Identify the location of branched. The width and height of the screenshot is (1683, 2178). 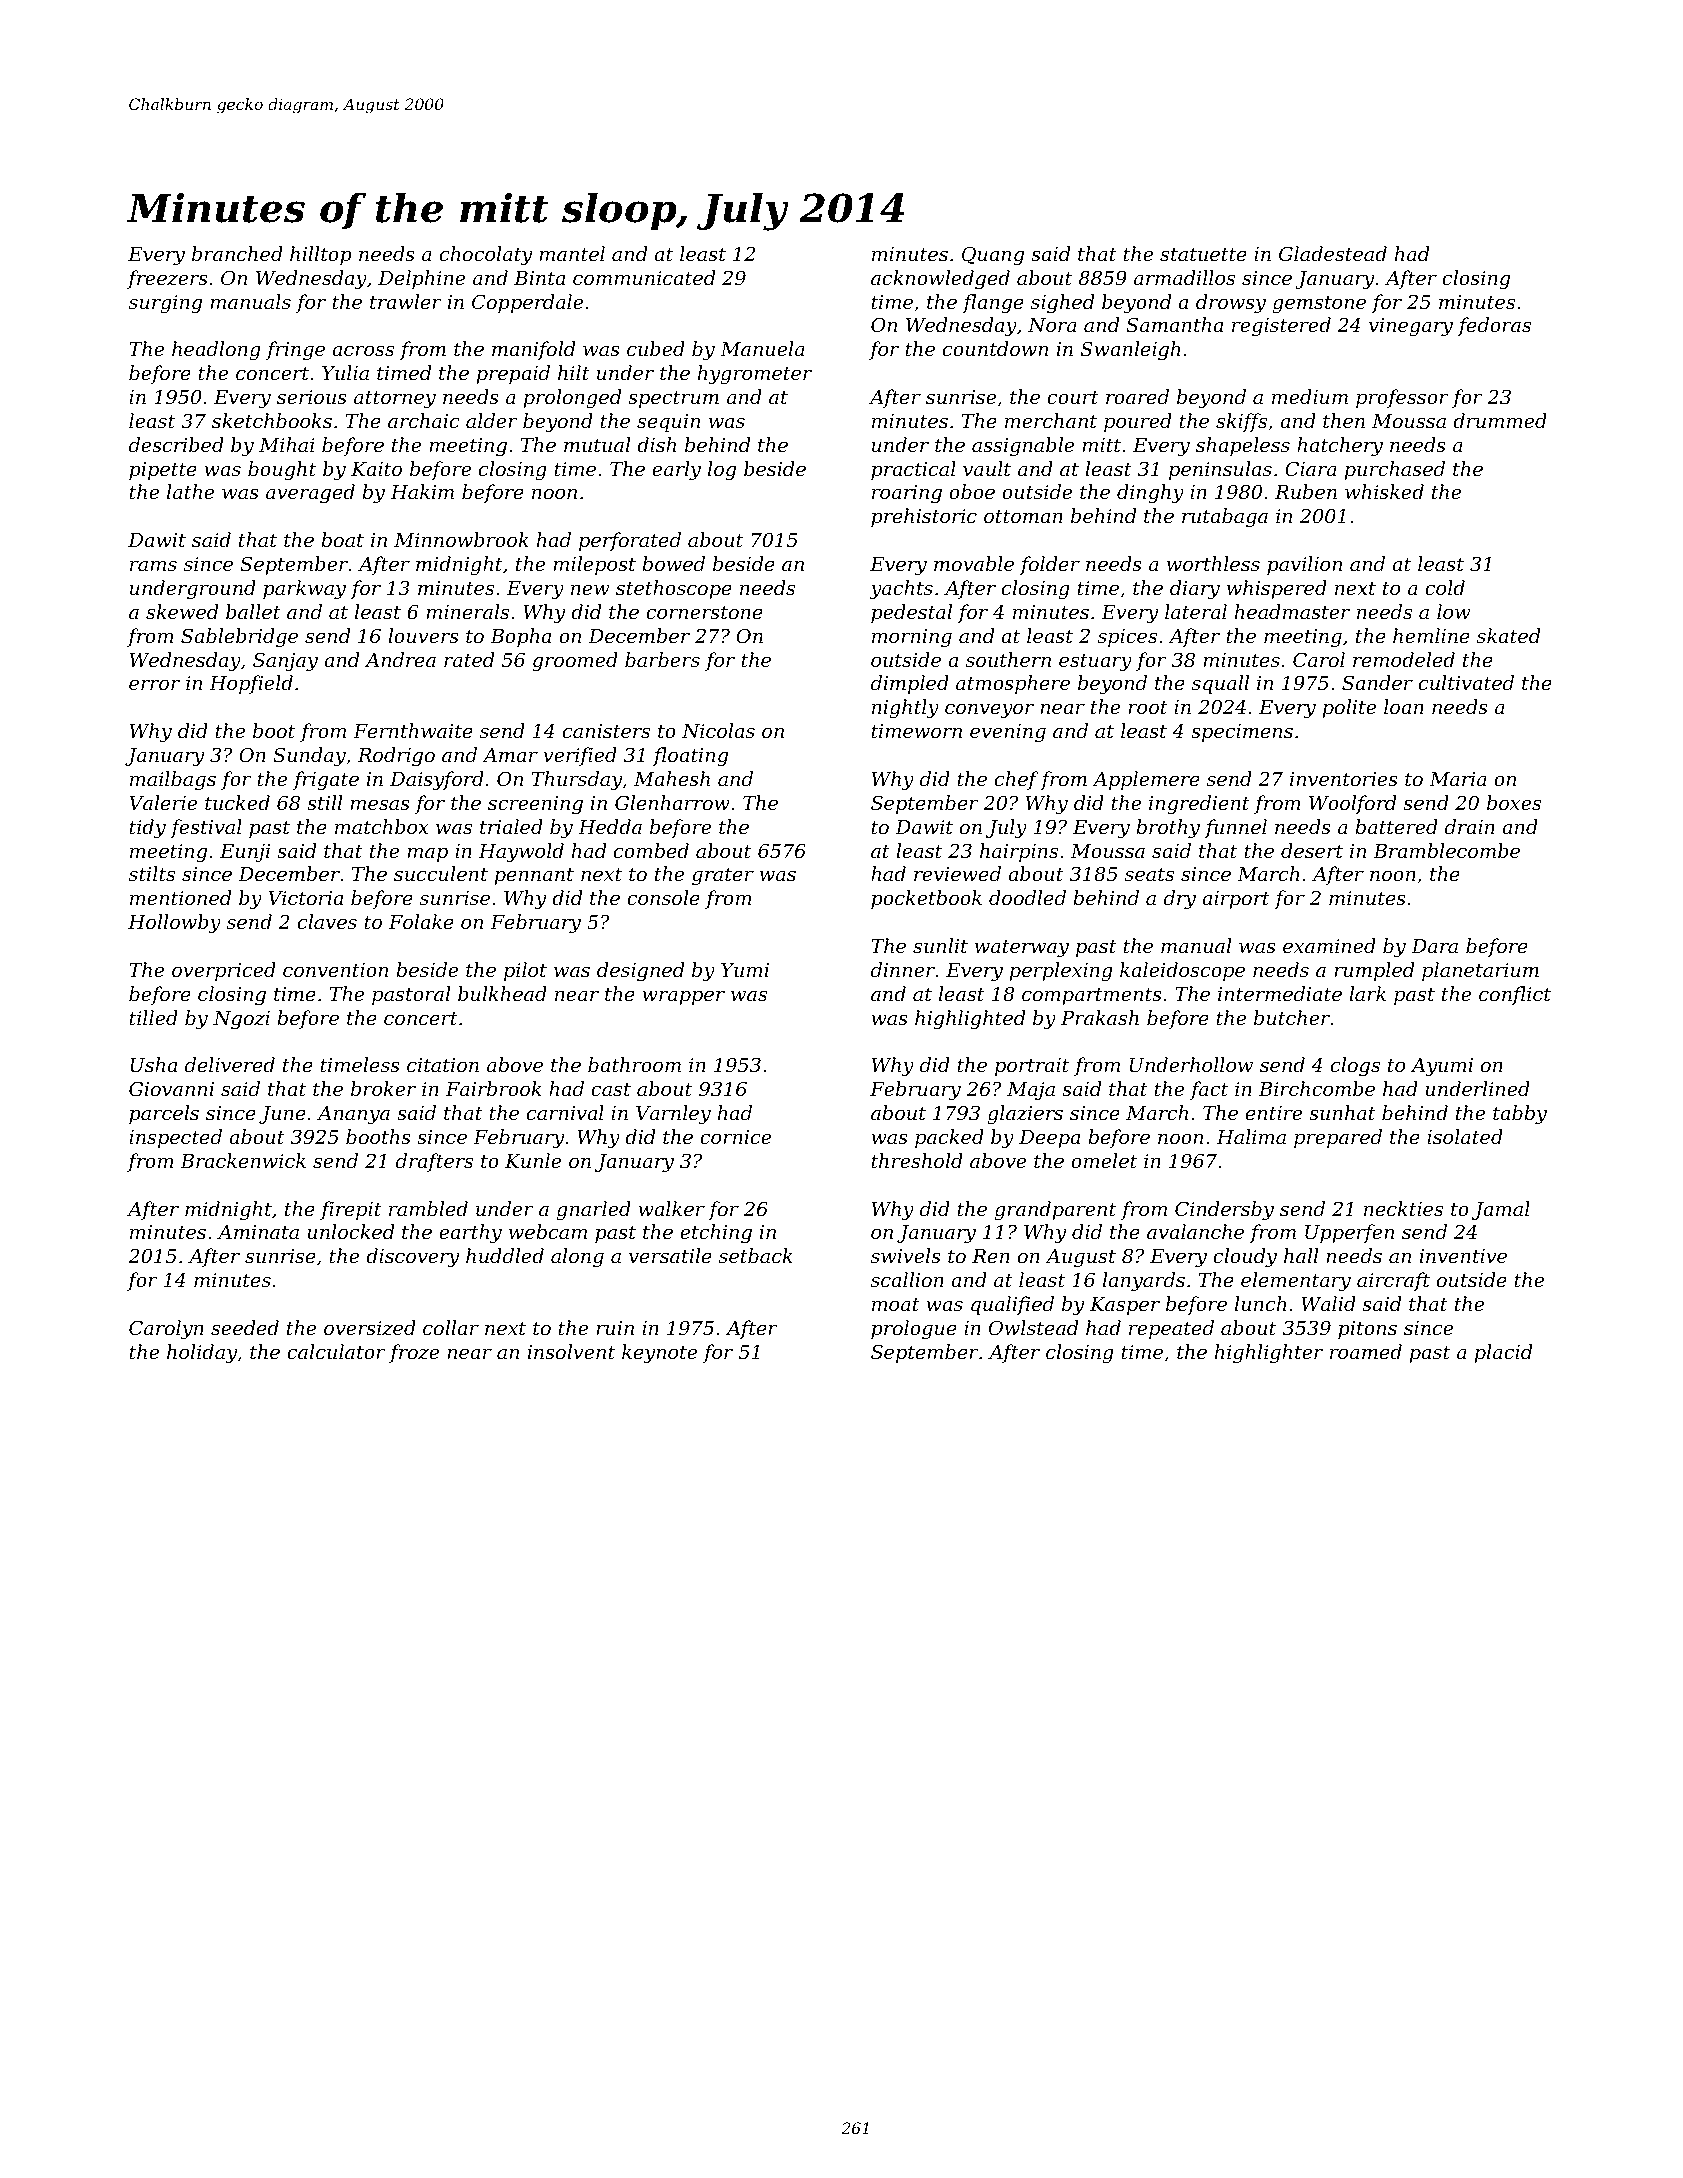
(237, 253).
